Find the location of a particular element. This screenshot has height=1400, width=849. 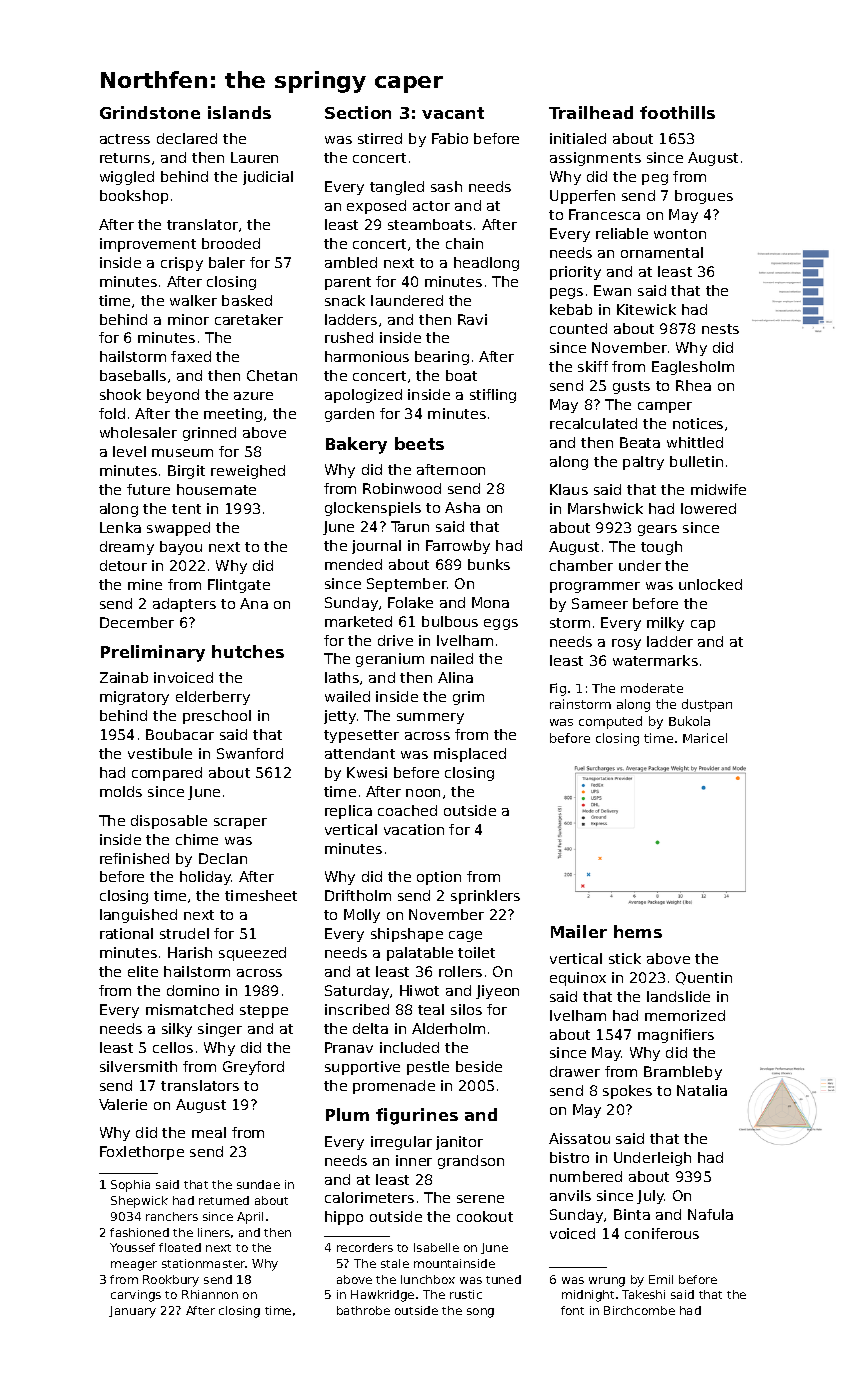

brogues is located at coordinates (704, 197).
